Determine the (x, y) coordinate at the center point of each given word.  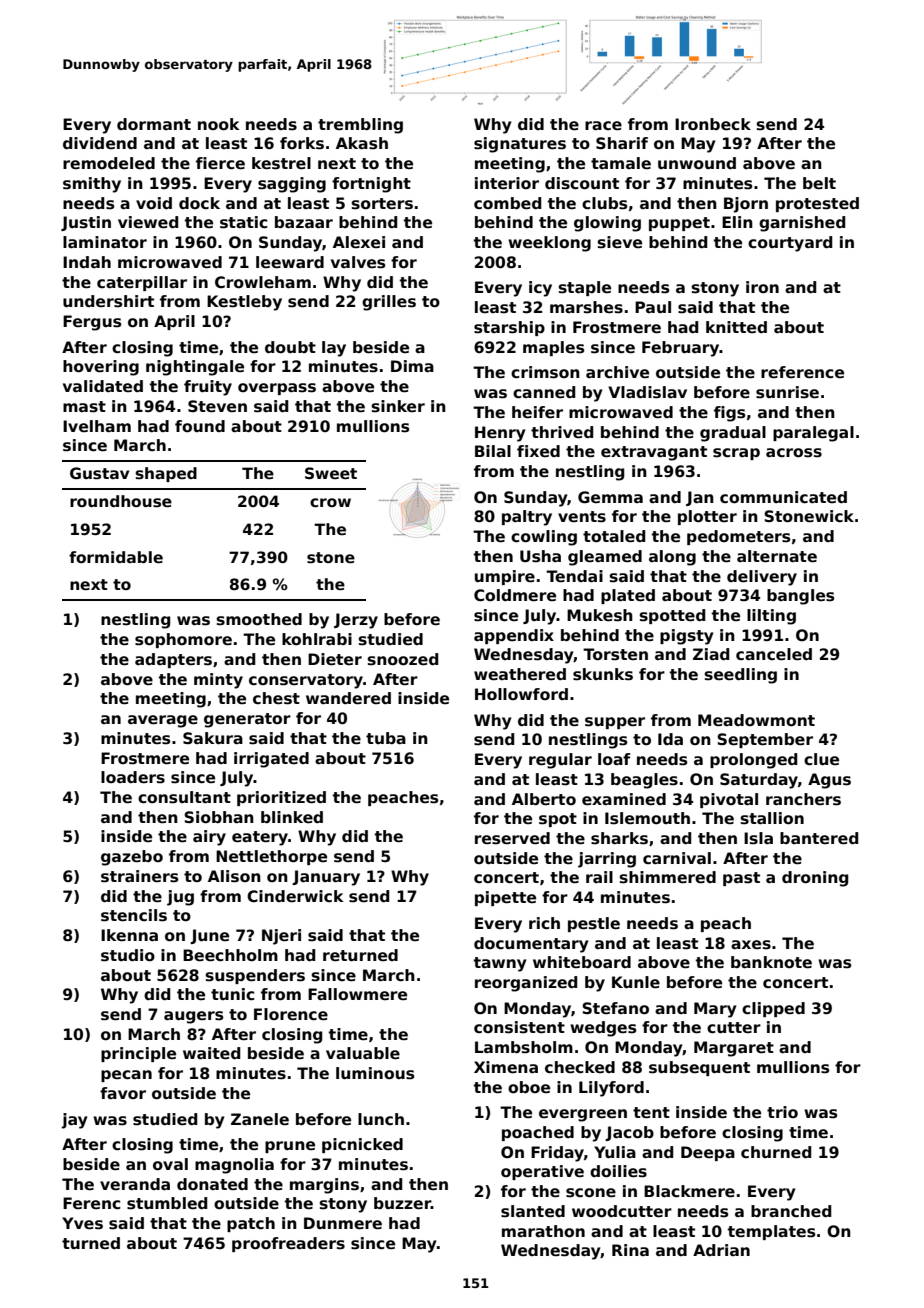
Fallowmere (357, 994)
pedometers (738, 537)
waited (211, 1053)
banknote (771, 962)
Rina (630, 1250)
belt (819, 183)
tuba (386, 738)
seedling (741, 676)
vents (582, 517)
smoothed (259, 619)
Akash (362, 143)
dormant (154, 124)
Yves (82, 1223)
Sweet (331, 473)
